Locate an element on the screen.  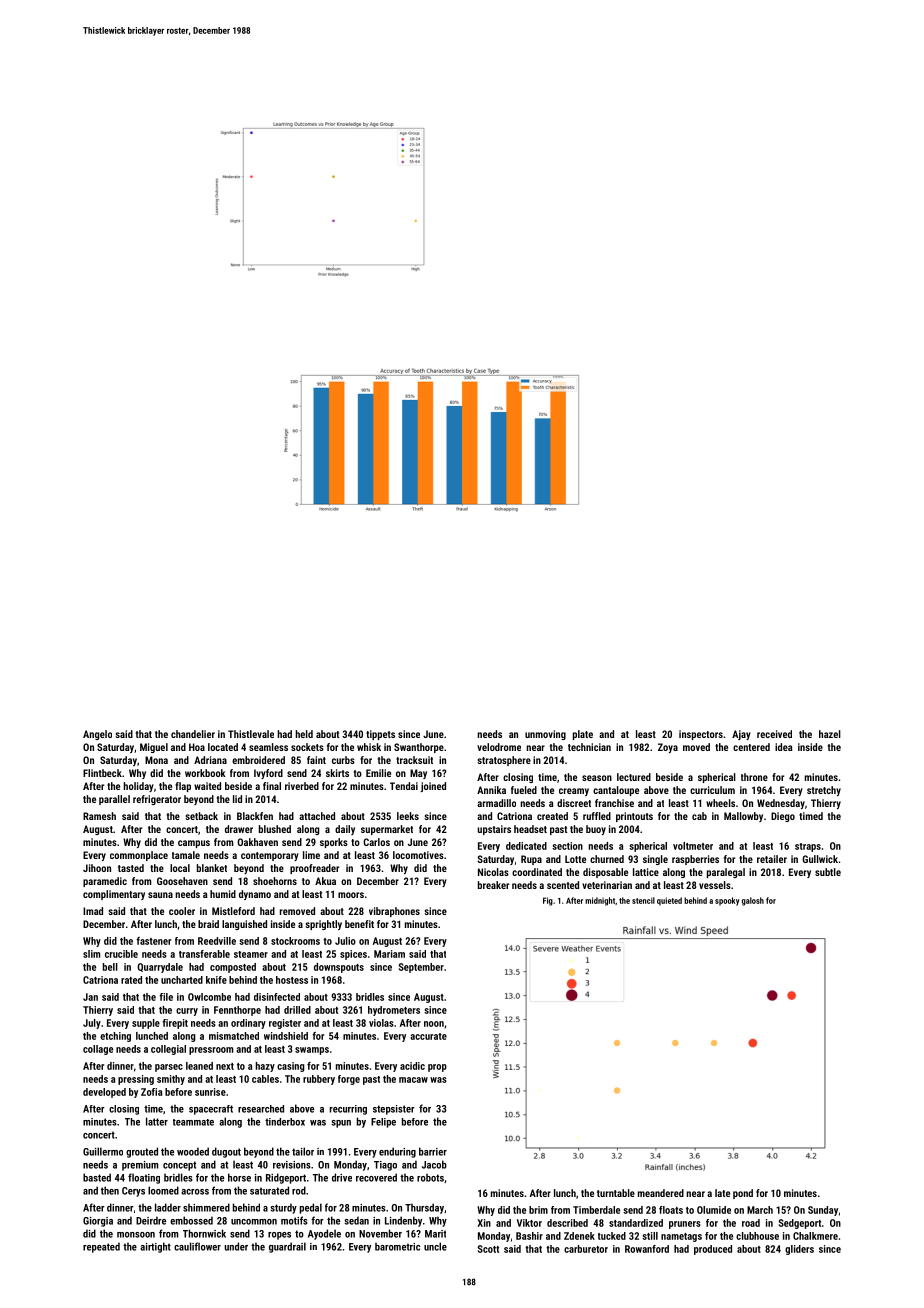
galosh is located at coordinates (753, 901).
